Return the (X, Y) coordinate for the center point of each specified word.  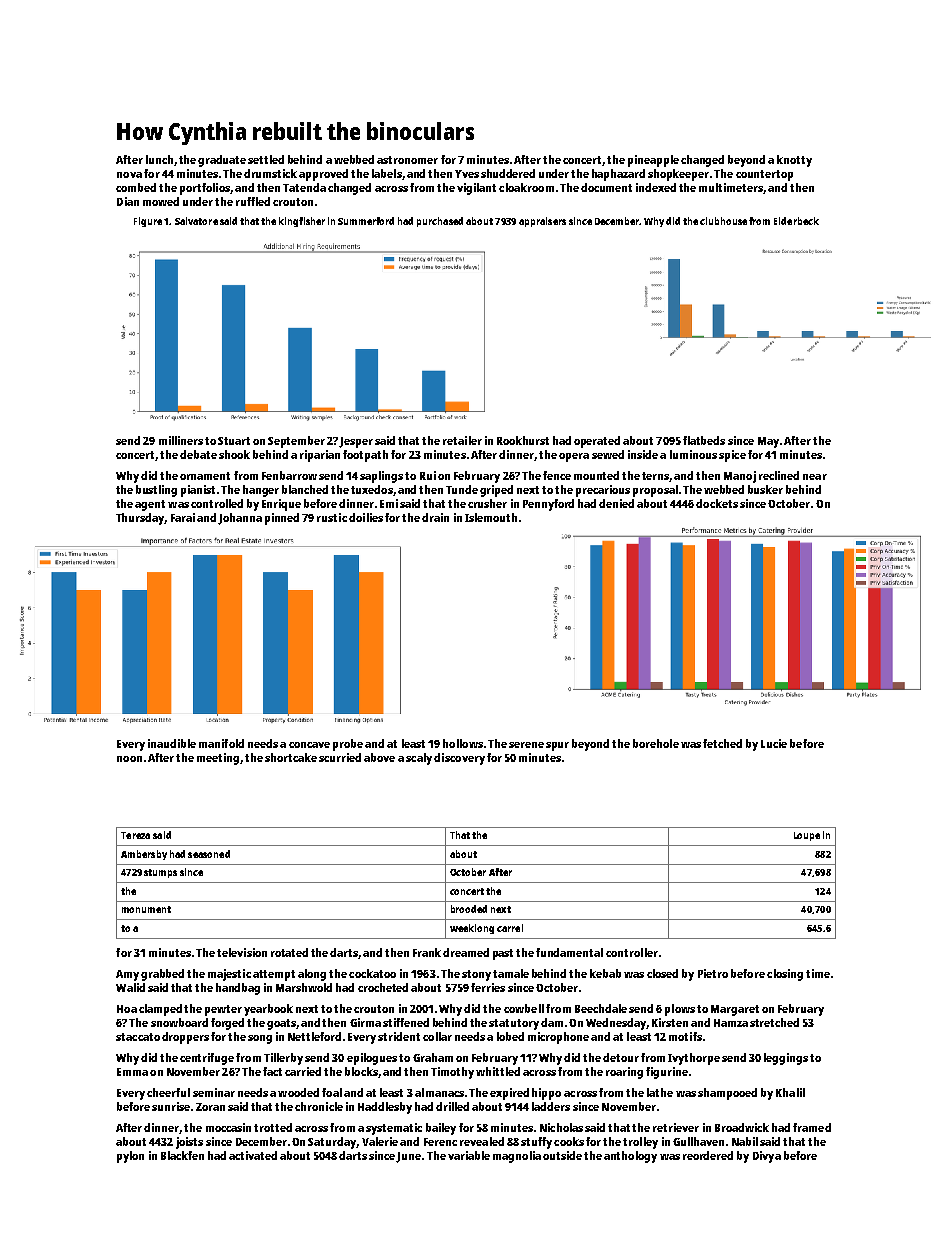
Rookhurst (523, 440)
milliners (181, 440)
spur (557, 746)
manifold (221, 743)
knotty (794, 161)
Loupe (807, 836)
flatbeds (704, 440)
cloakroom (526, 187)
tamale (511, 973)
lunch (159, 159)
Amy (127, 975)
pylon (130, 1157)
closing (785, 975)
